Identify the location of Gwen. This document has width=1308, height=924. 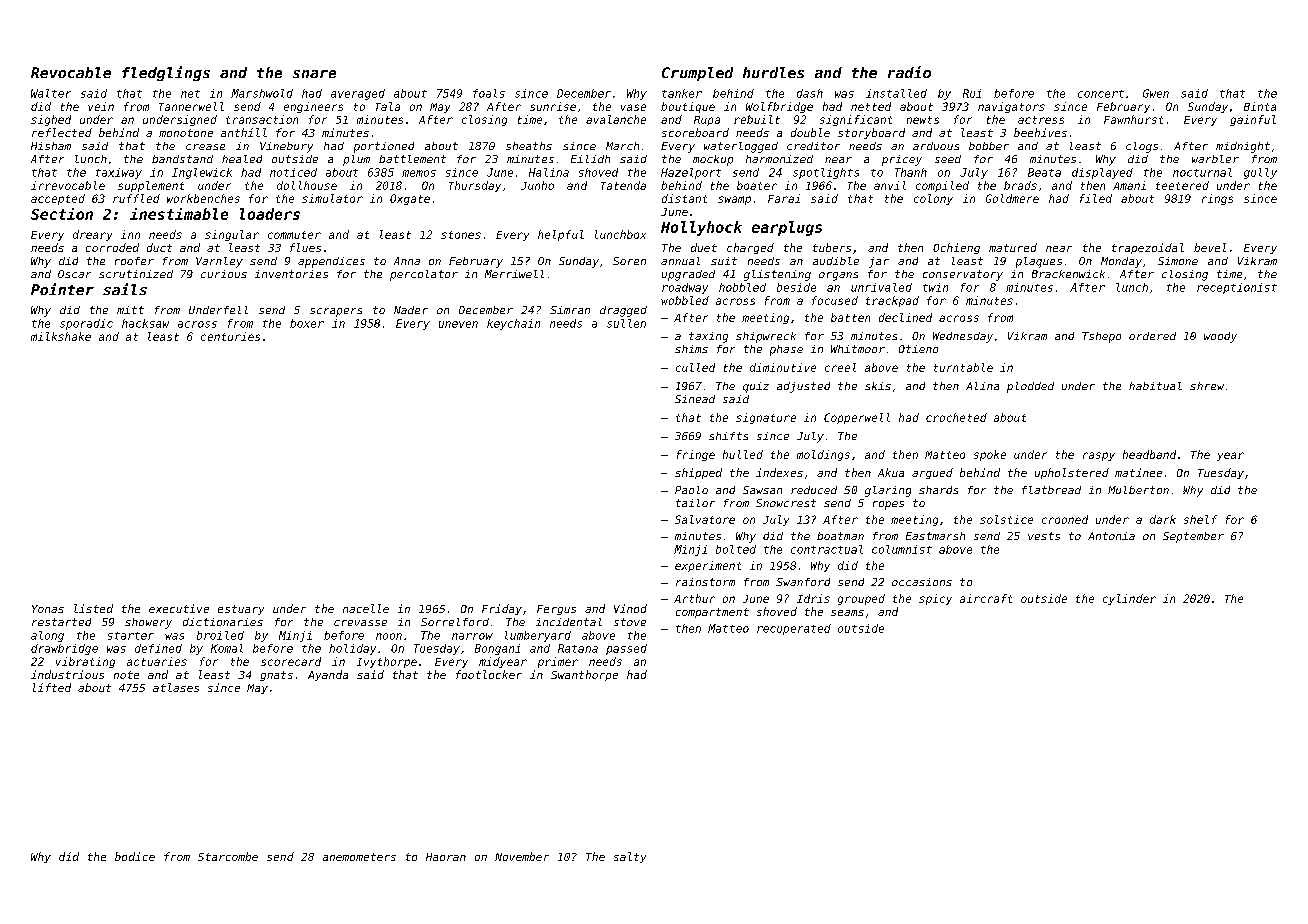
(1156, 93).
